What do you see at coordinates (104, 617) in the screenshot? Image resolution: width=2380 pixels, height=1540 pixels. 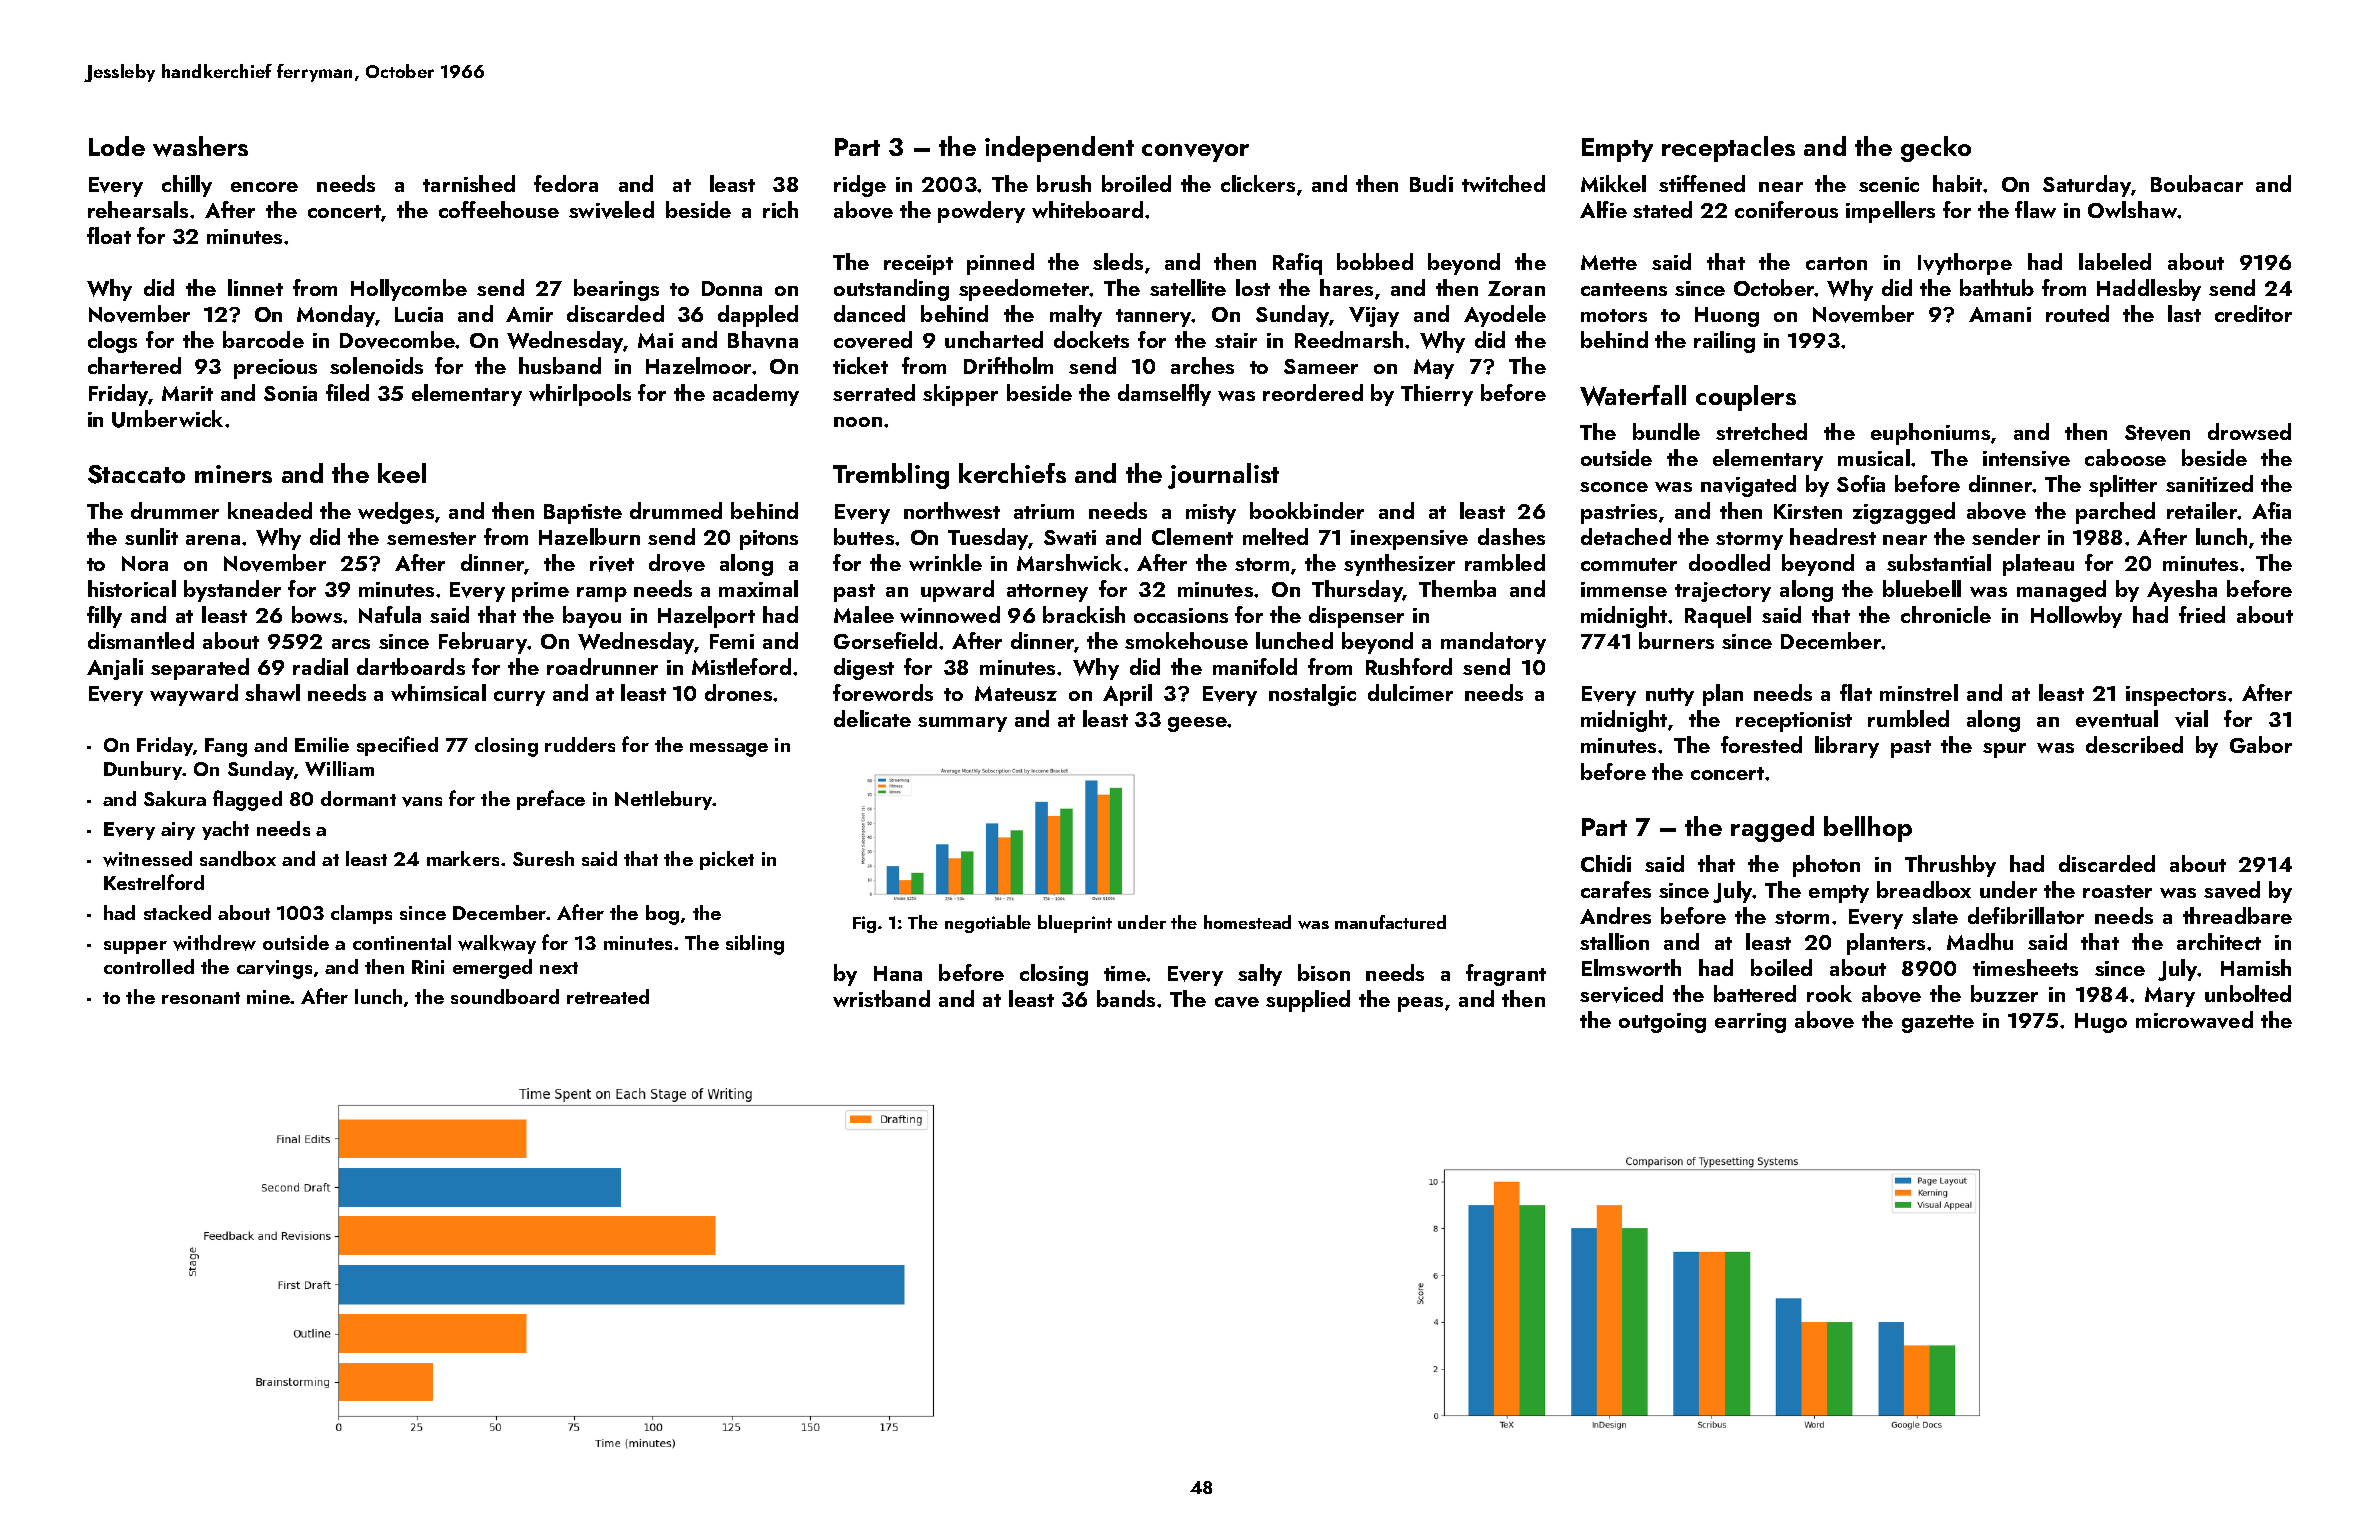 I see `filly` at bounding box center [104, 617].
